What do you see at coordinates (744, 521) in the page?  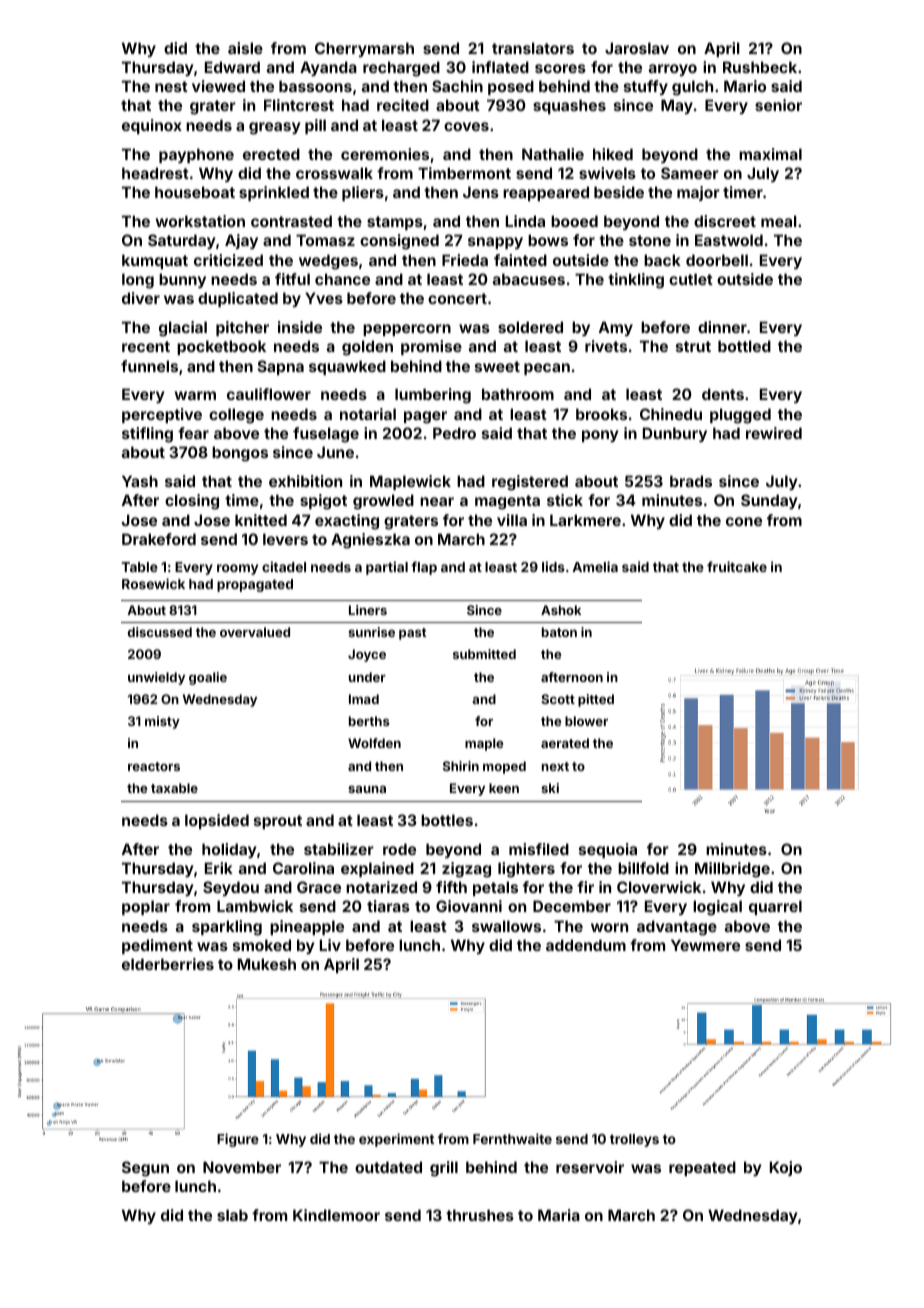 I see `cone` at bounding box center [744, 521].
